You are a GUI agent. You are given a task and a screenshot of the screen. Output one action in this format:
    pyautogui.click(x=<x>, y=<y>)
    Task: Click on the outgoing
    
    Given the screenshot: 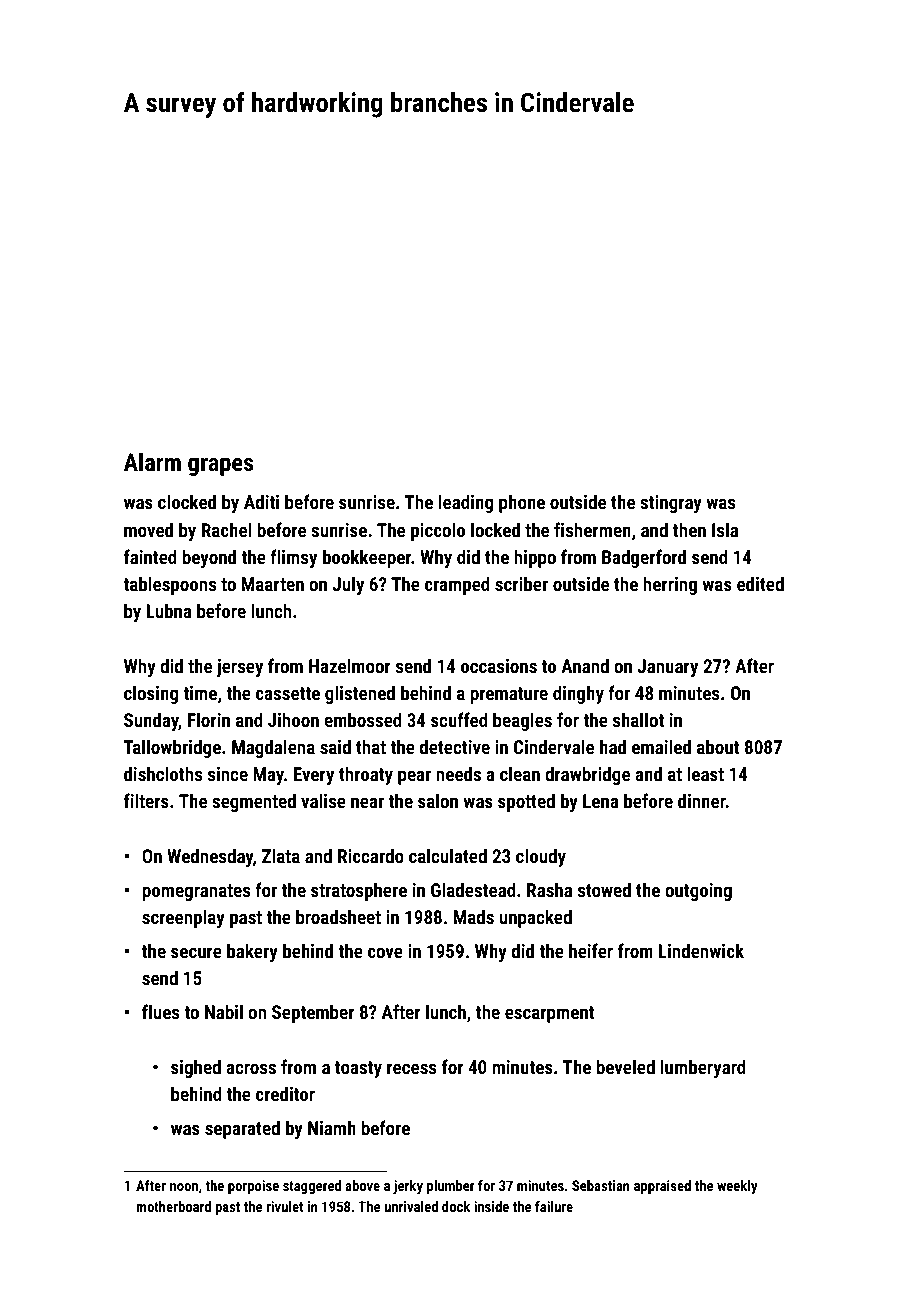 What is the action you would take?
    pyautogui.click(x=698, y=892)
